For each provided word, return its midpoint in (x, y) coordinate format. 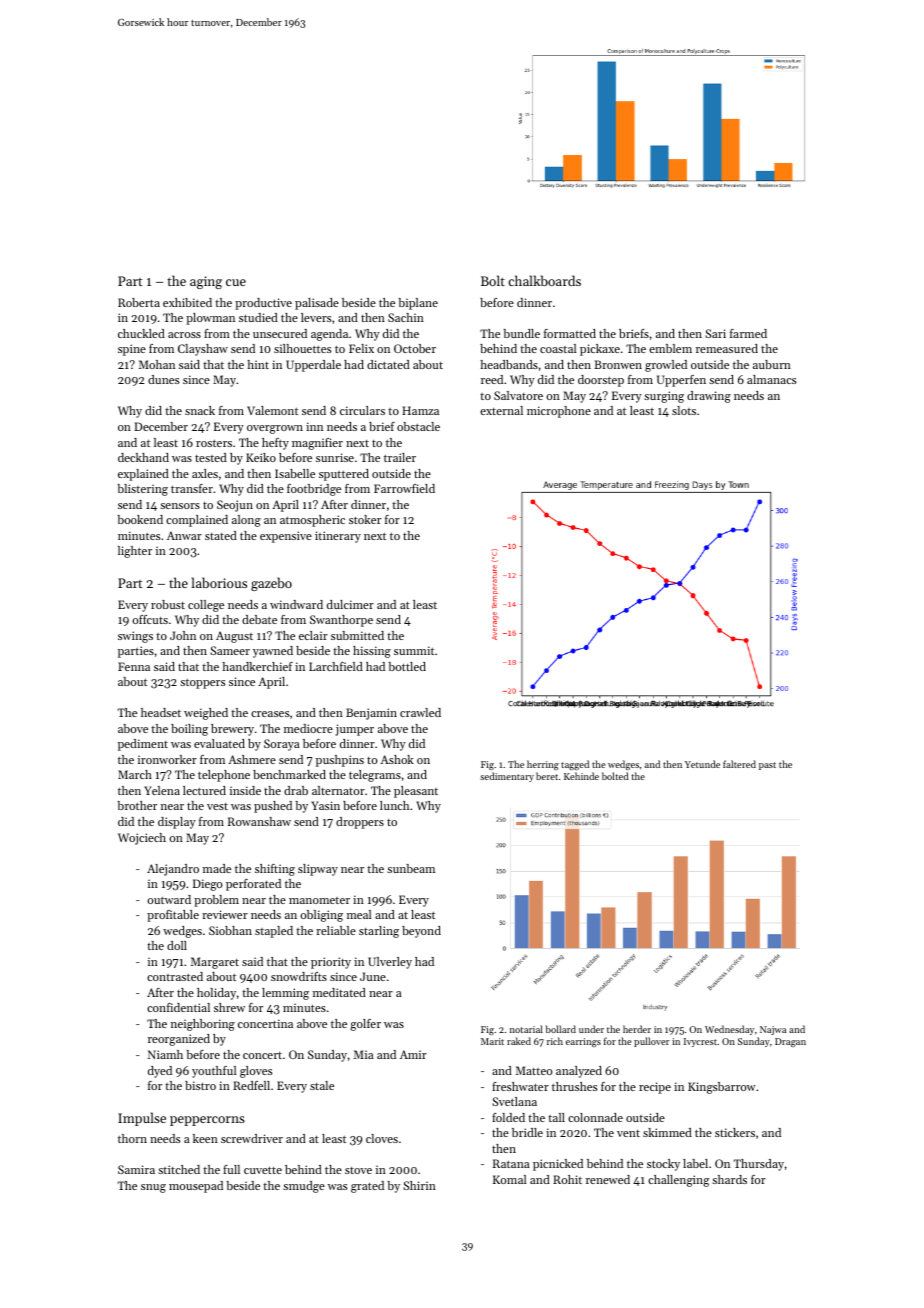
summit (414, 650)
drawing (709, 397)
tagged (575, 765)
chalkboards (544, 280)
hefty (275, 444)
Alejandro (173, 870)
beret (547, 776)
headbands (509, 364)
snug (153, 1188)
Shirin (419, 1185)
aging (206, 282)
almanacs (771, 379)
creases (270, 714)
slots (684, 410)
